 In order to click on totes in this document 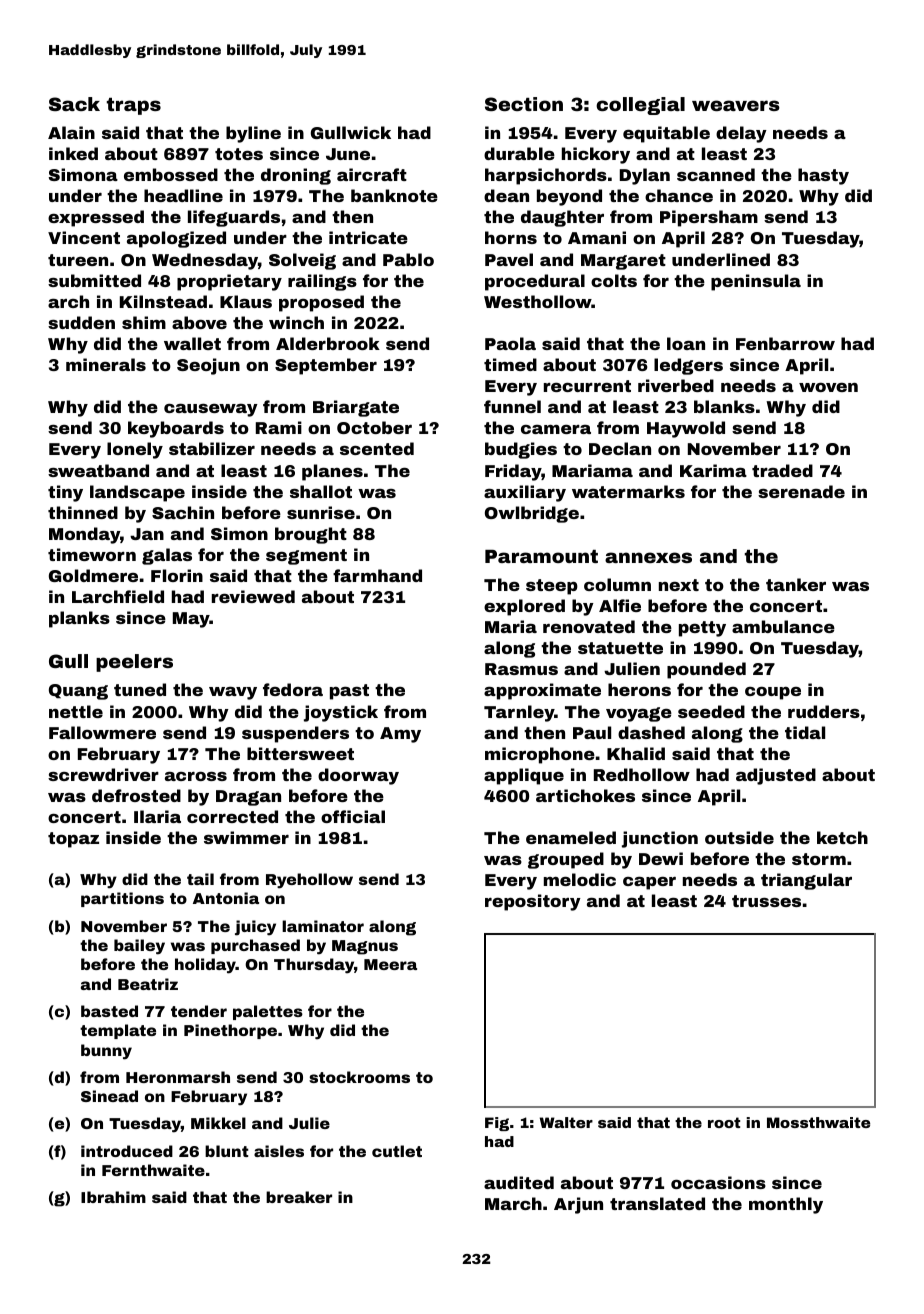, I will do `click(239, 154)`.
